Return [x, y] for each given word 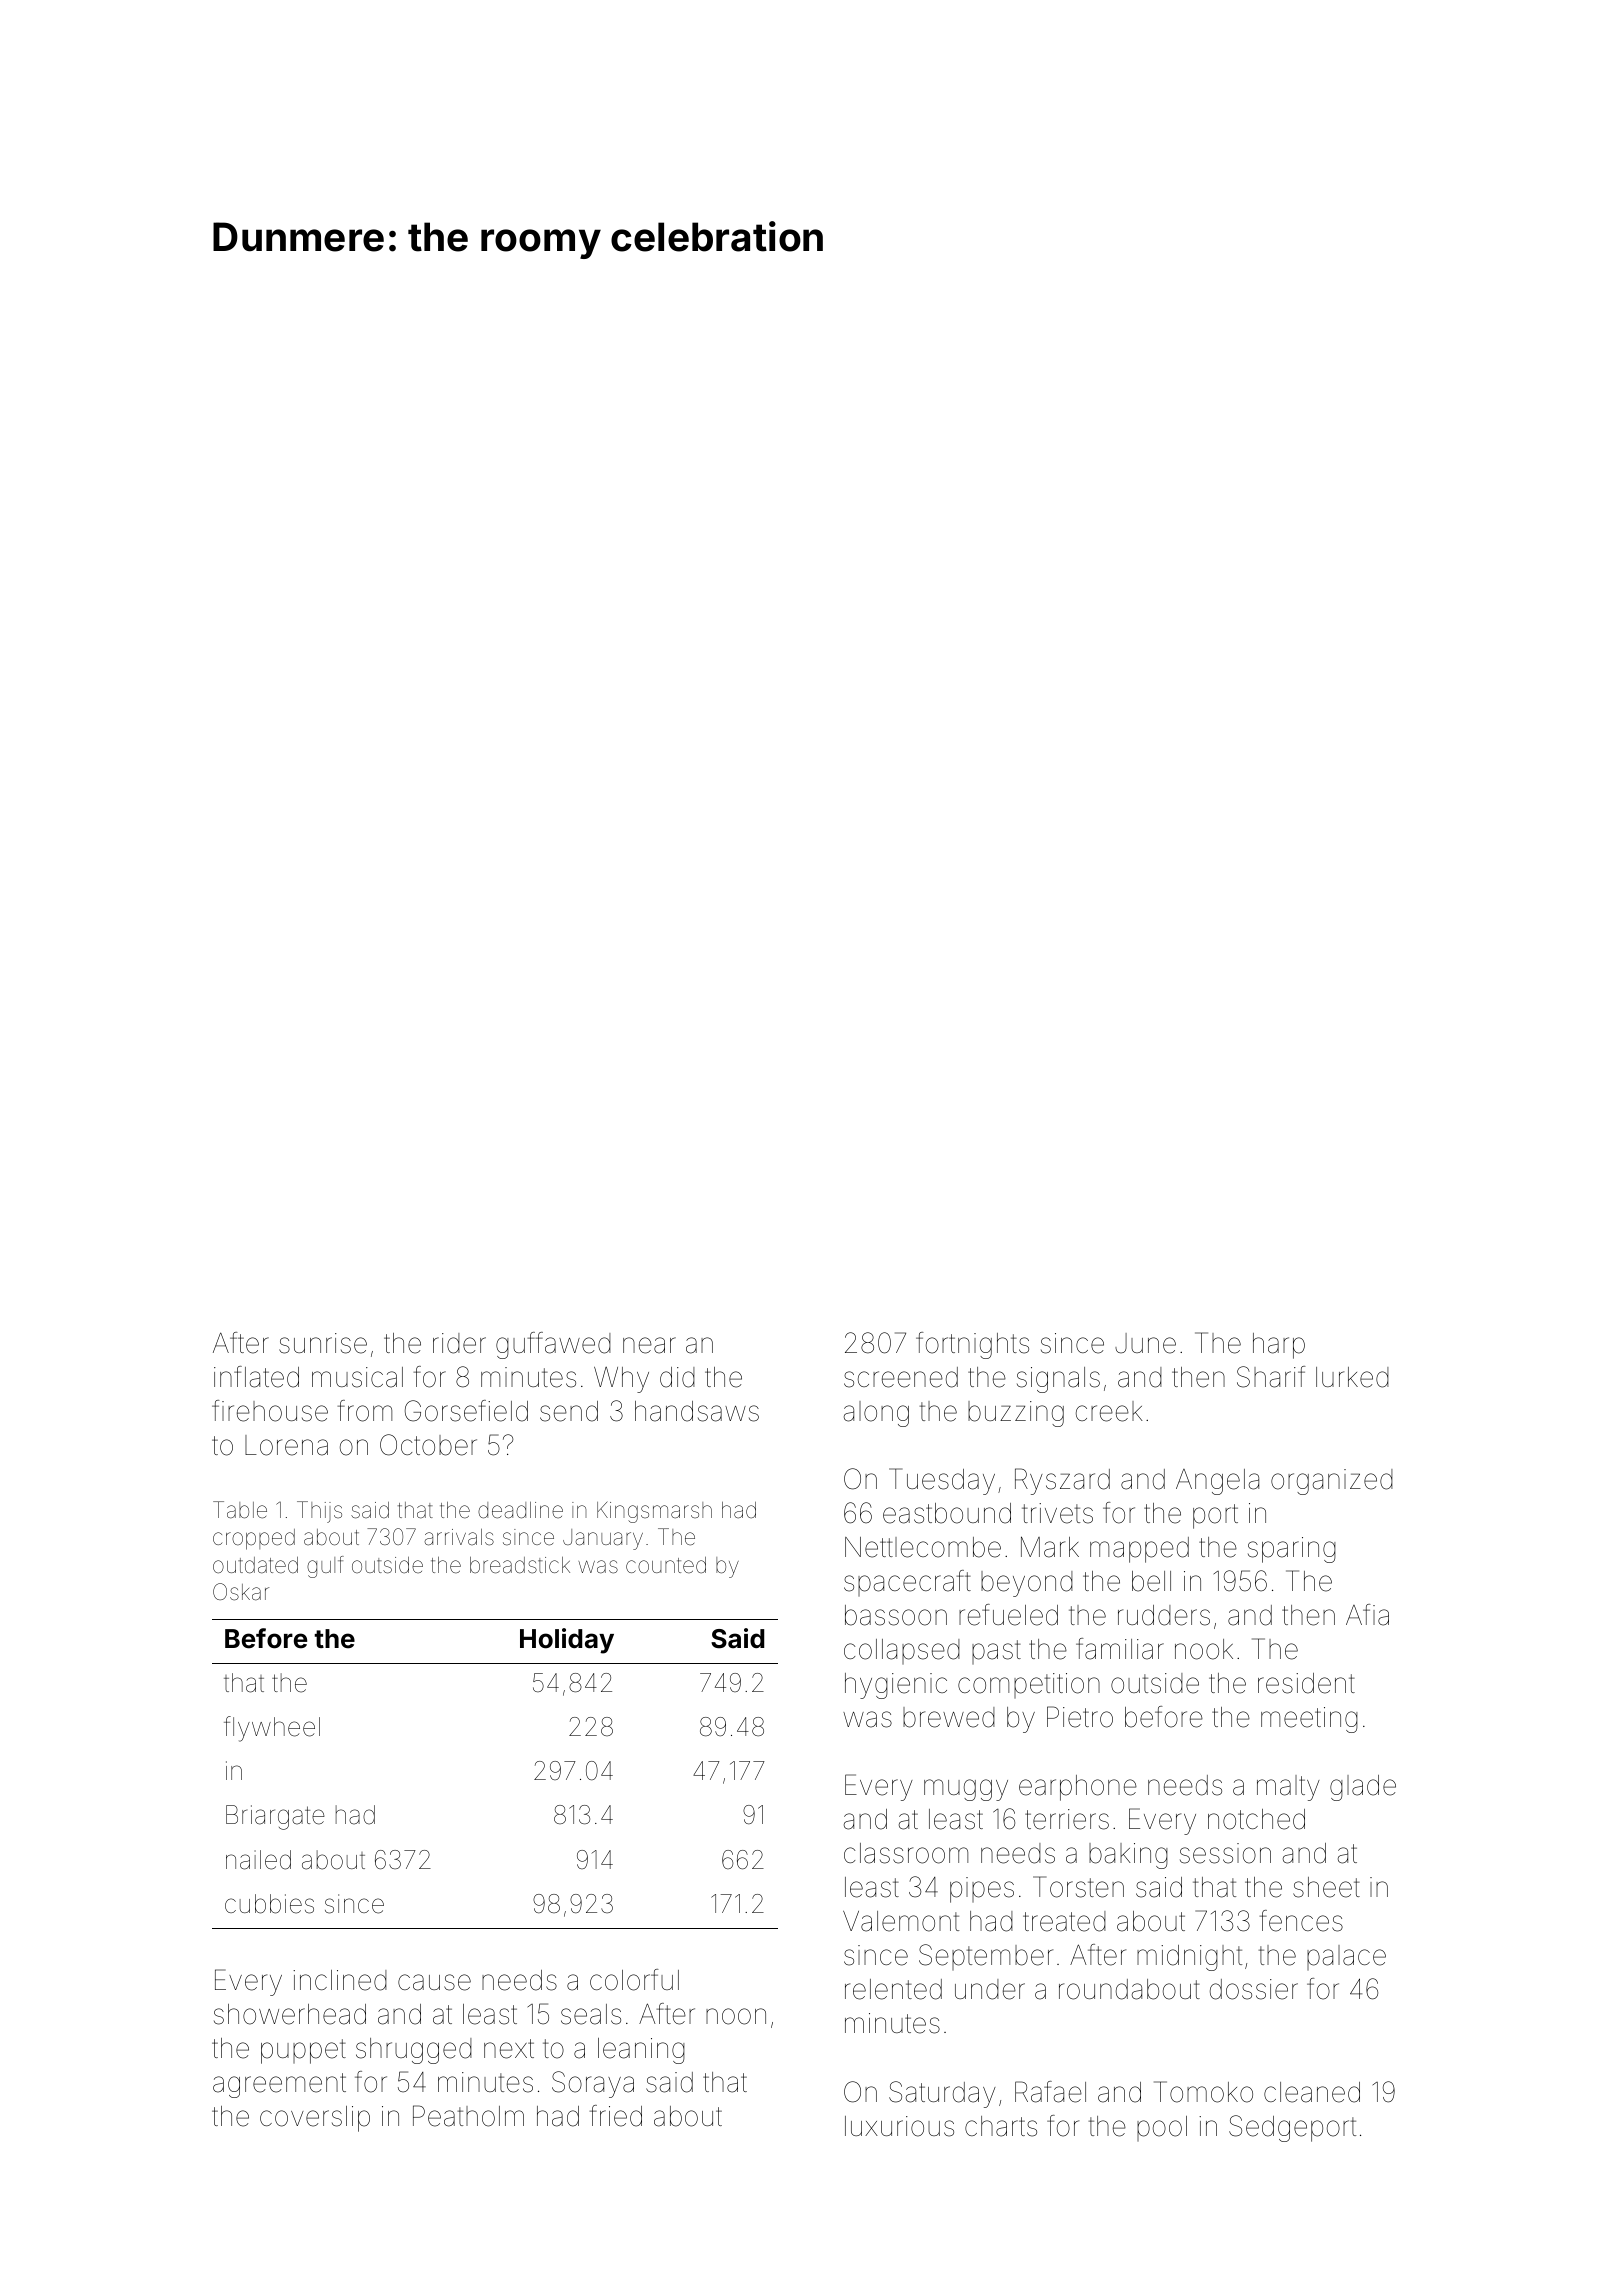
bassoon [896, 1615]
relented [893, 1989]
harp [1279, 1346]
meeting [1309, 1720]
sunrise [323, 1343]
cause [434, 1982]
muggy [966, 1790]
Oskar [241, 1592]
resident [1306, 1683]
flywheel [272, 1729]
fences [1301, 1921]
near [649, 1345]
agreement [279, 2085]
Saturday [942, 2094]
